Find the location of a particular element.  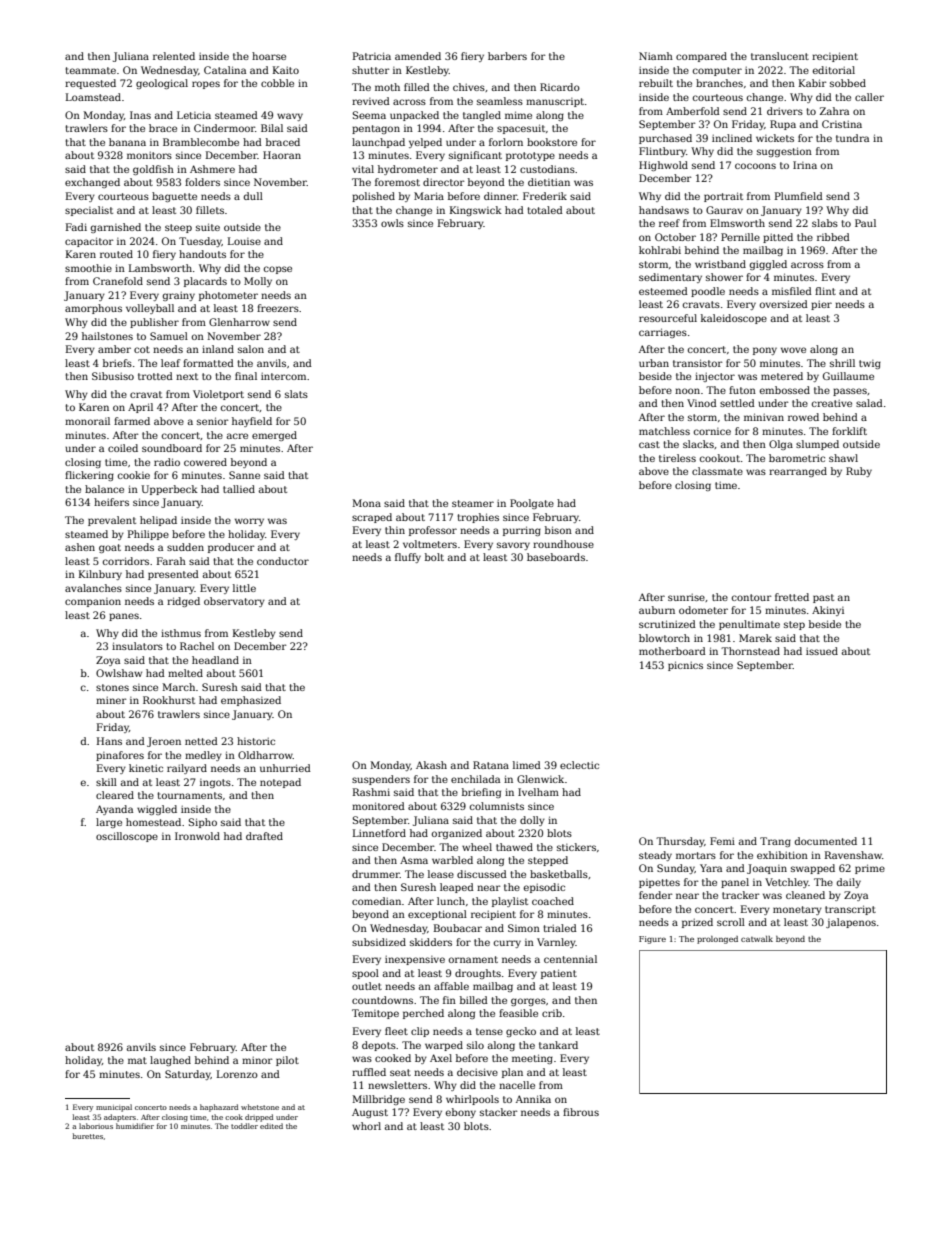

translucent is located at coordinates (780, 56).
